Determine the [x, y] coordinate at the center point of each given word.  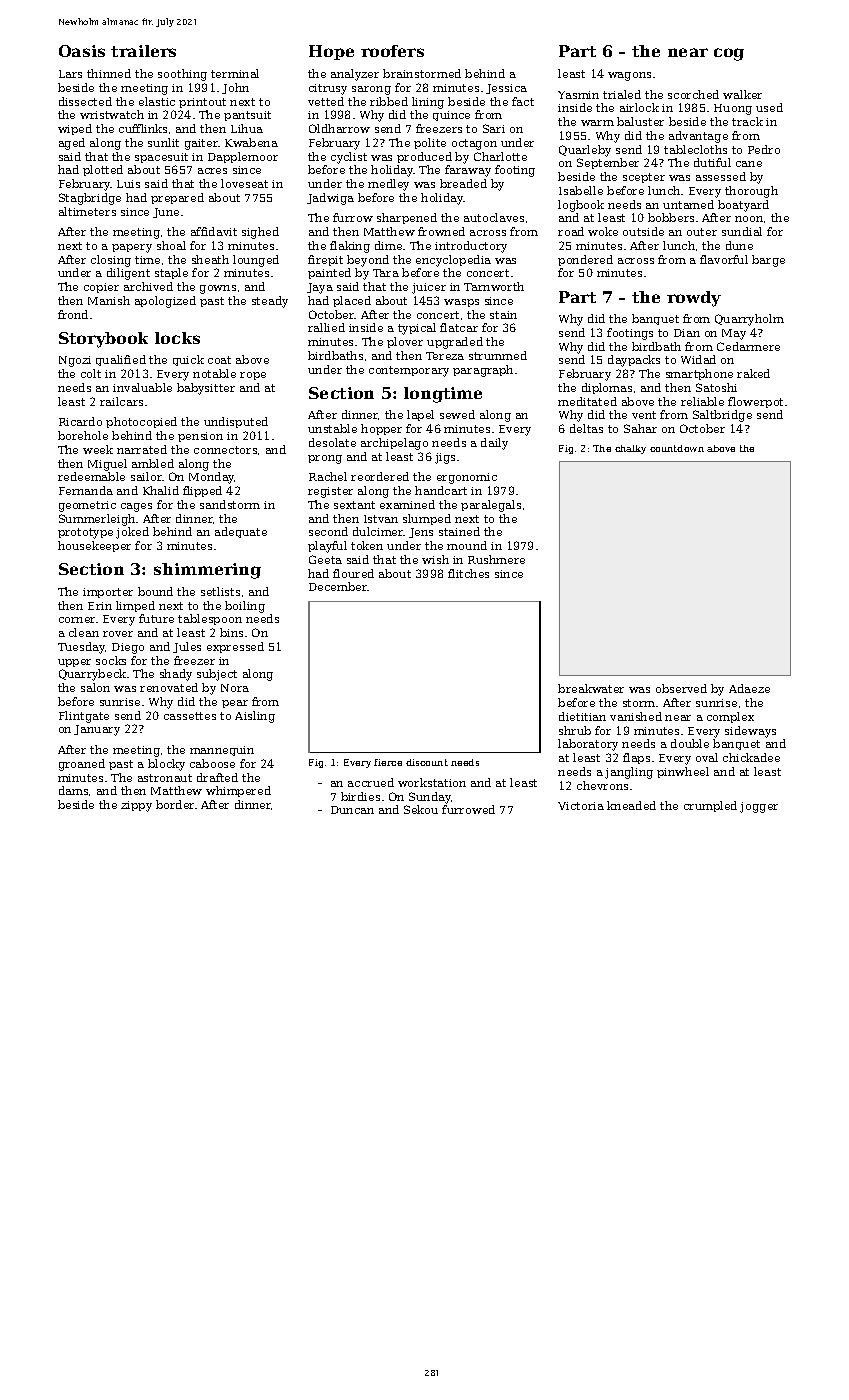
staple [171, 273]
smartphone [699, 374]
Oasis [82, 51]
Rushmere [496, 559]
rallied [326, 327]
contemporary [409, 371]
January [97, 730]
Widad [698, 359]
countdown [677, 448]
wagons [629, 76]
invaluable [142, 387]
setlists [220, 591]
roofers [392, 51]
